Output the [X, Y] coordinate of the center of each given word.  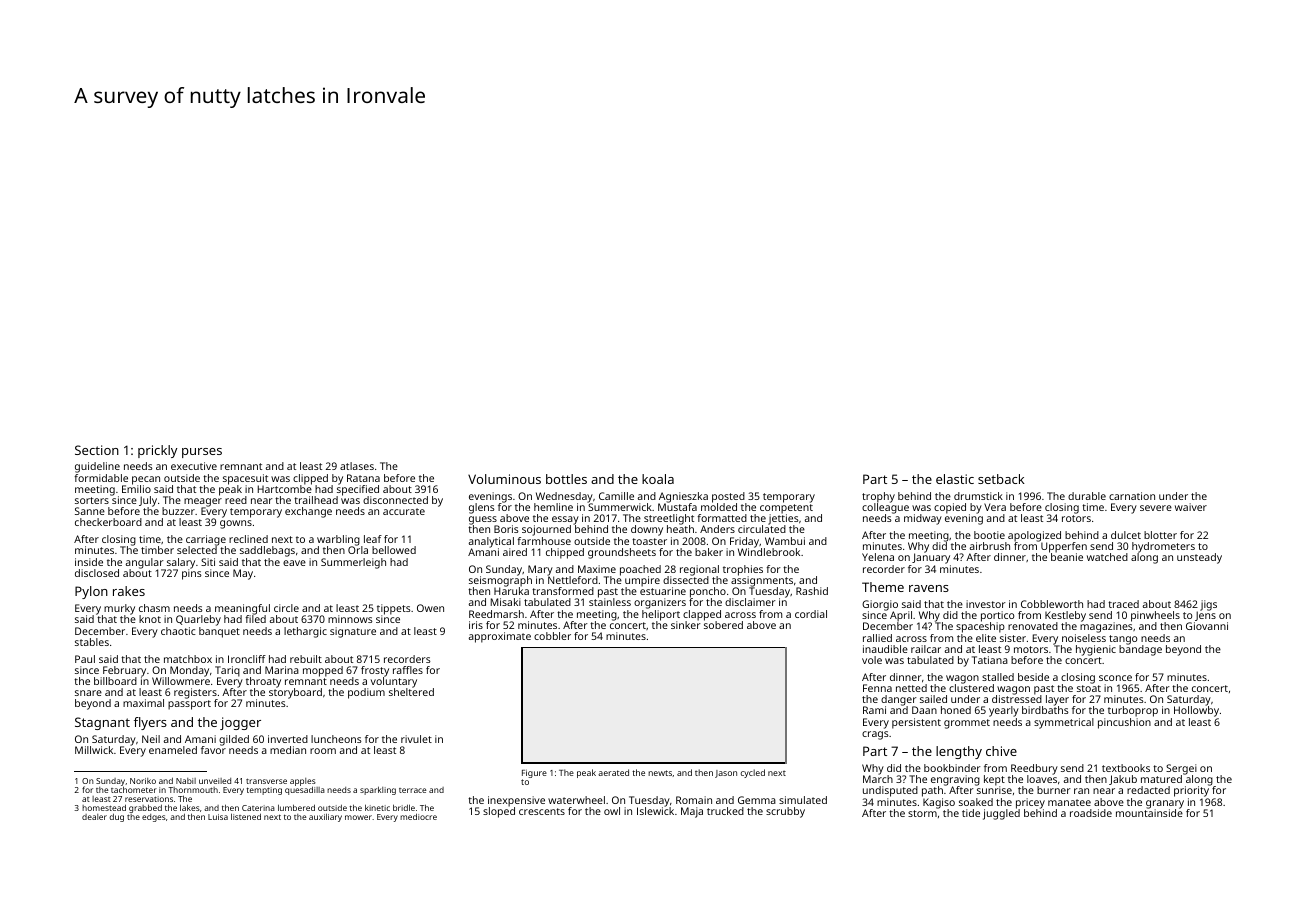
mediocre [418, 816]
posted [728, 497]
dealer [94, 817]
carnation [1132, 496]
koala [658, 479]
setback [1001, 479]
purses [202, 453]
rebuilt [306, 659]
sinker [686, 625]
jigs [1208, 605]
